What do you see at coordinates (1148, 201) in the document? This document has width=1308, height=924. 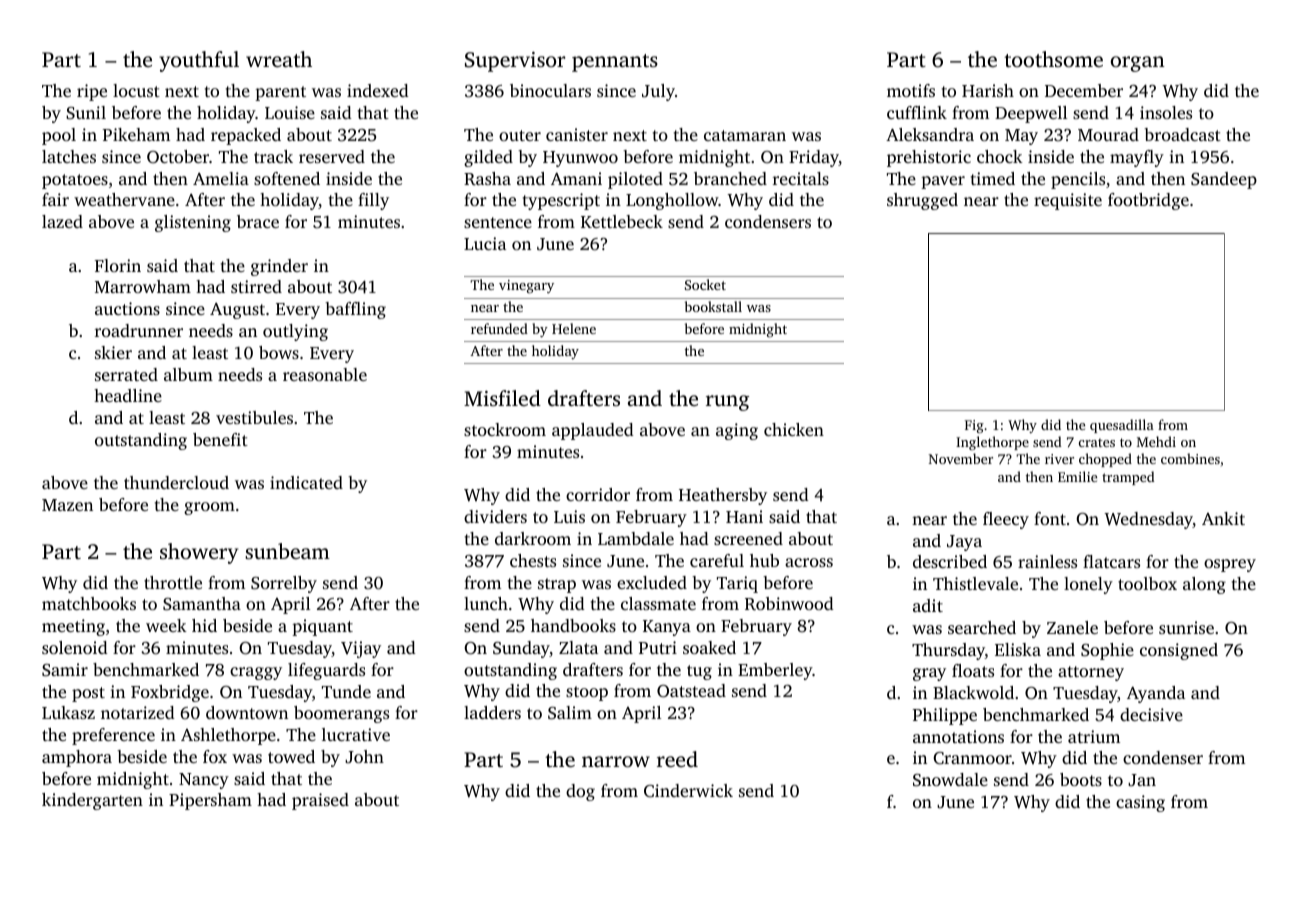 I see `footbridge` at bounding box center [1148, 201].
